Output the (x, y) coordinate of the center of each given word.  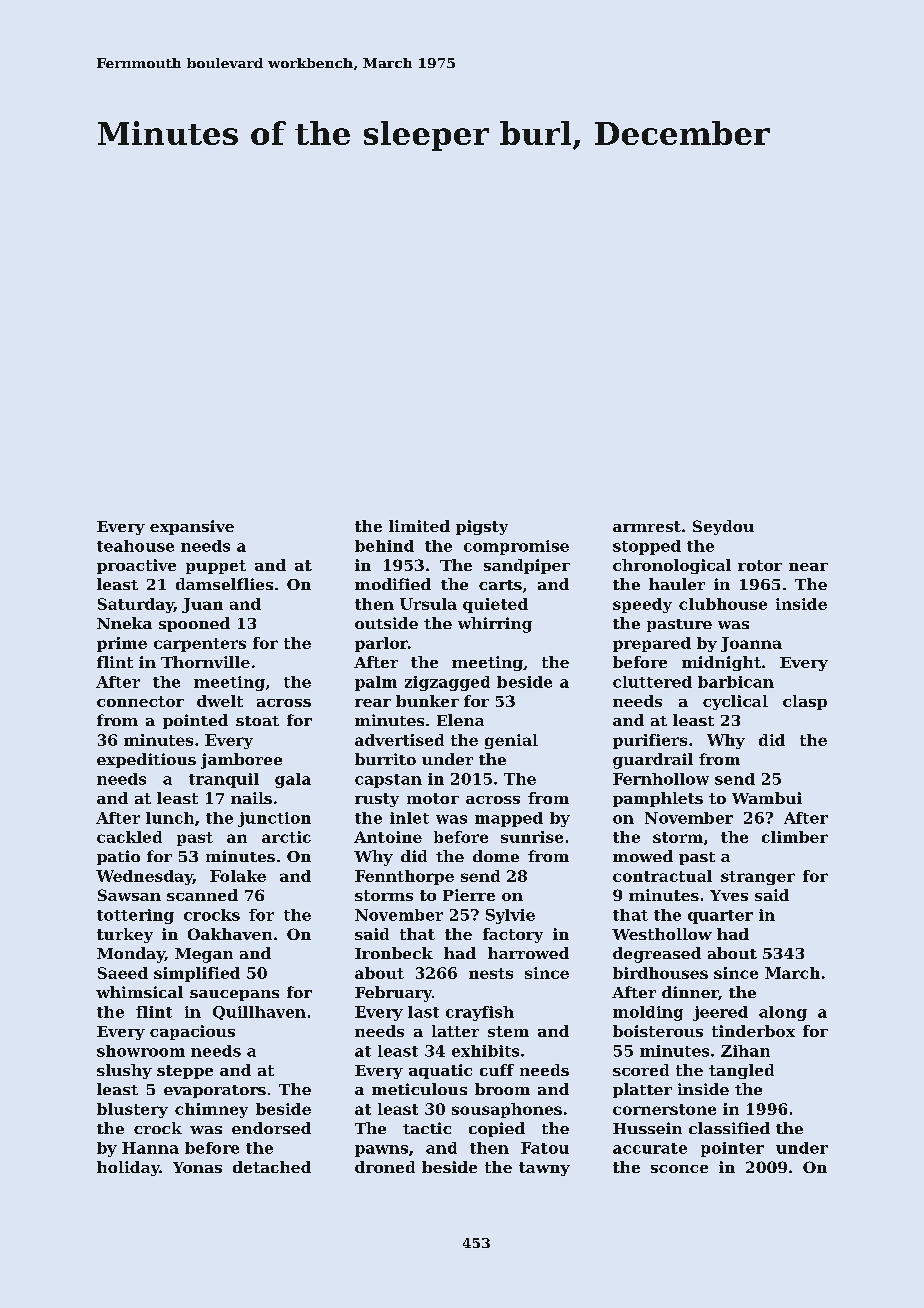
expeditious (146, 760)
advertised (399, 740)
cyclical (735, 702)
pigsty (482, 527)
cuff (497, 1070)
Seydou (723, 527)
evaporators (215, 1091)
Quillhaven (259, 1013)
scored (641, 1070)
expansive (192, 527)
